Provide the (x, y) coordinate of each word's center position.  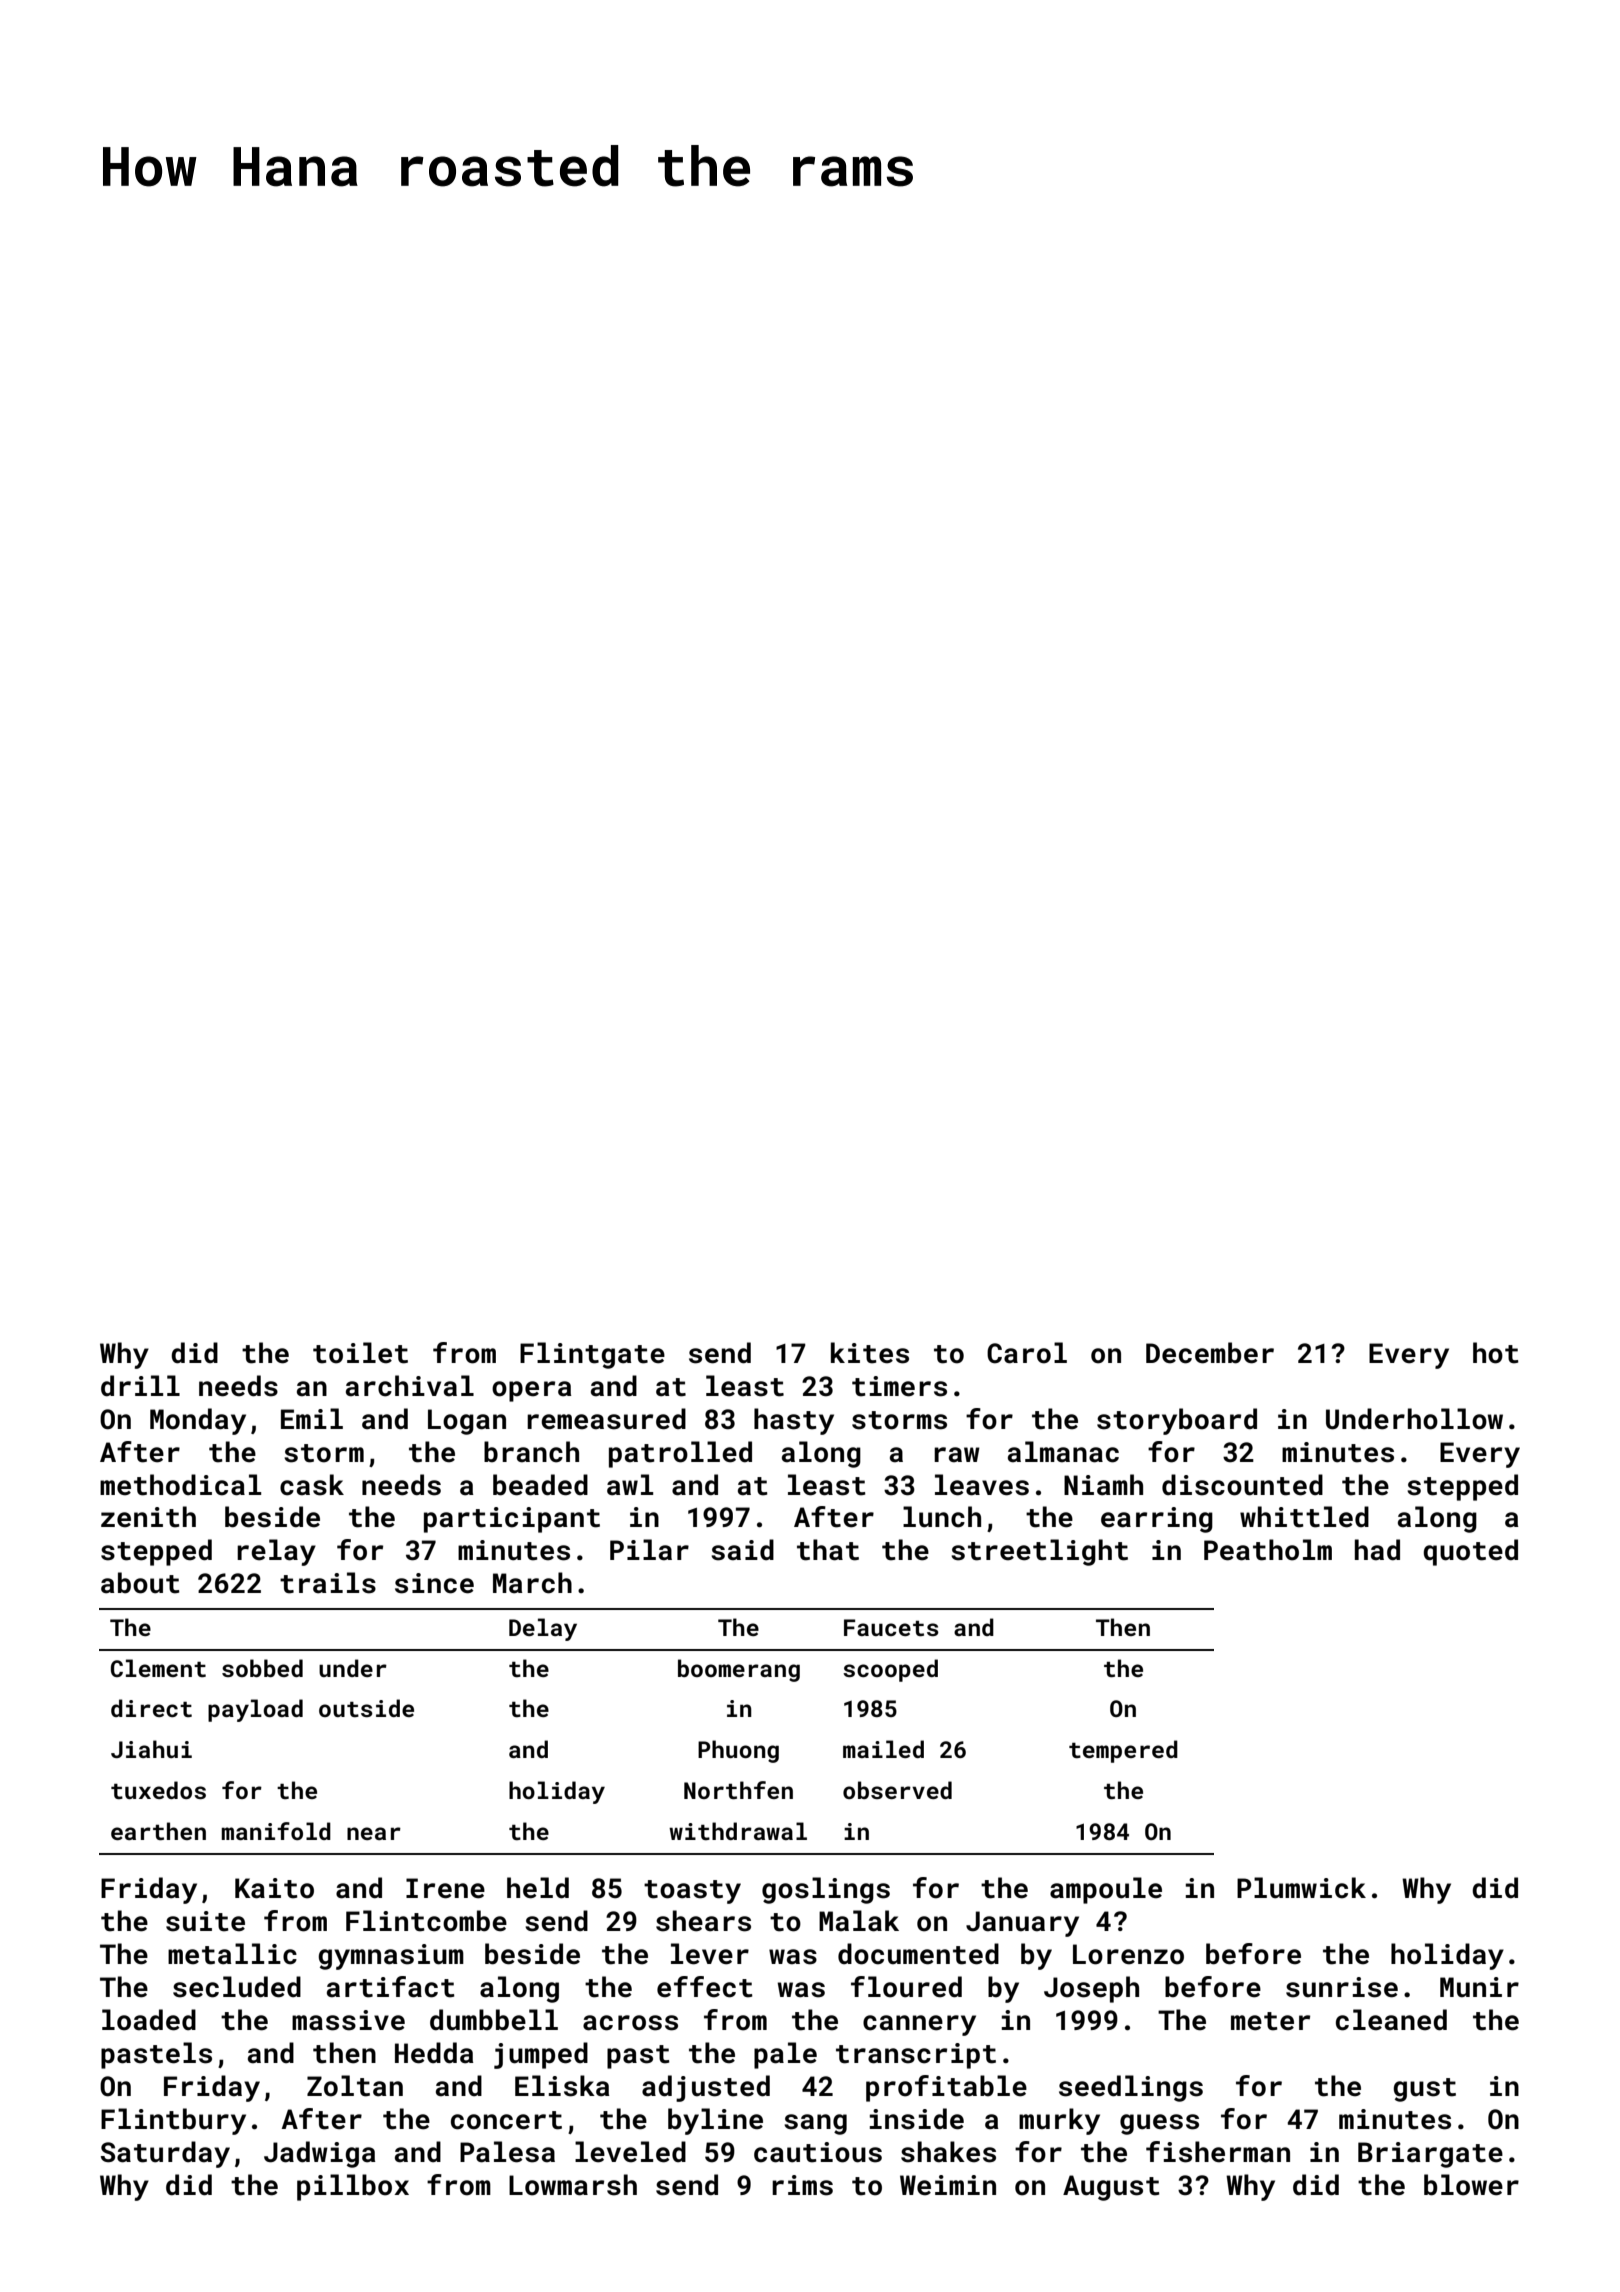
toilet (360, 1353)
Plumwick (1301, 1888)
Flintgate (592, 1355)
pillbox (353, 2187)
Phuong (738, 1751)
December (1210, 1353)
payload (255, 1710)
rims (802, 2185)
